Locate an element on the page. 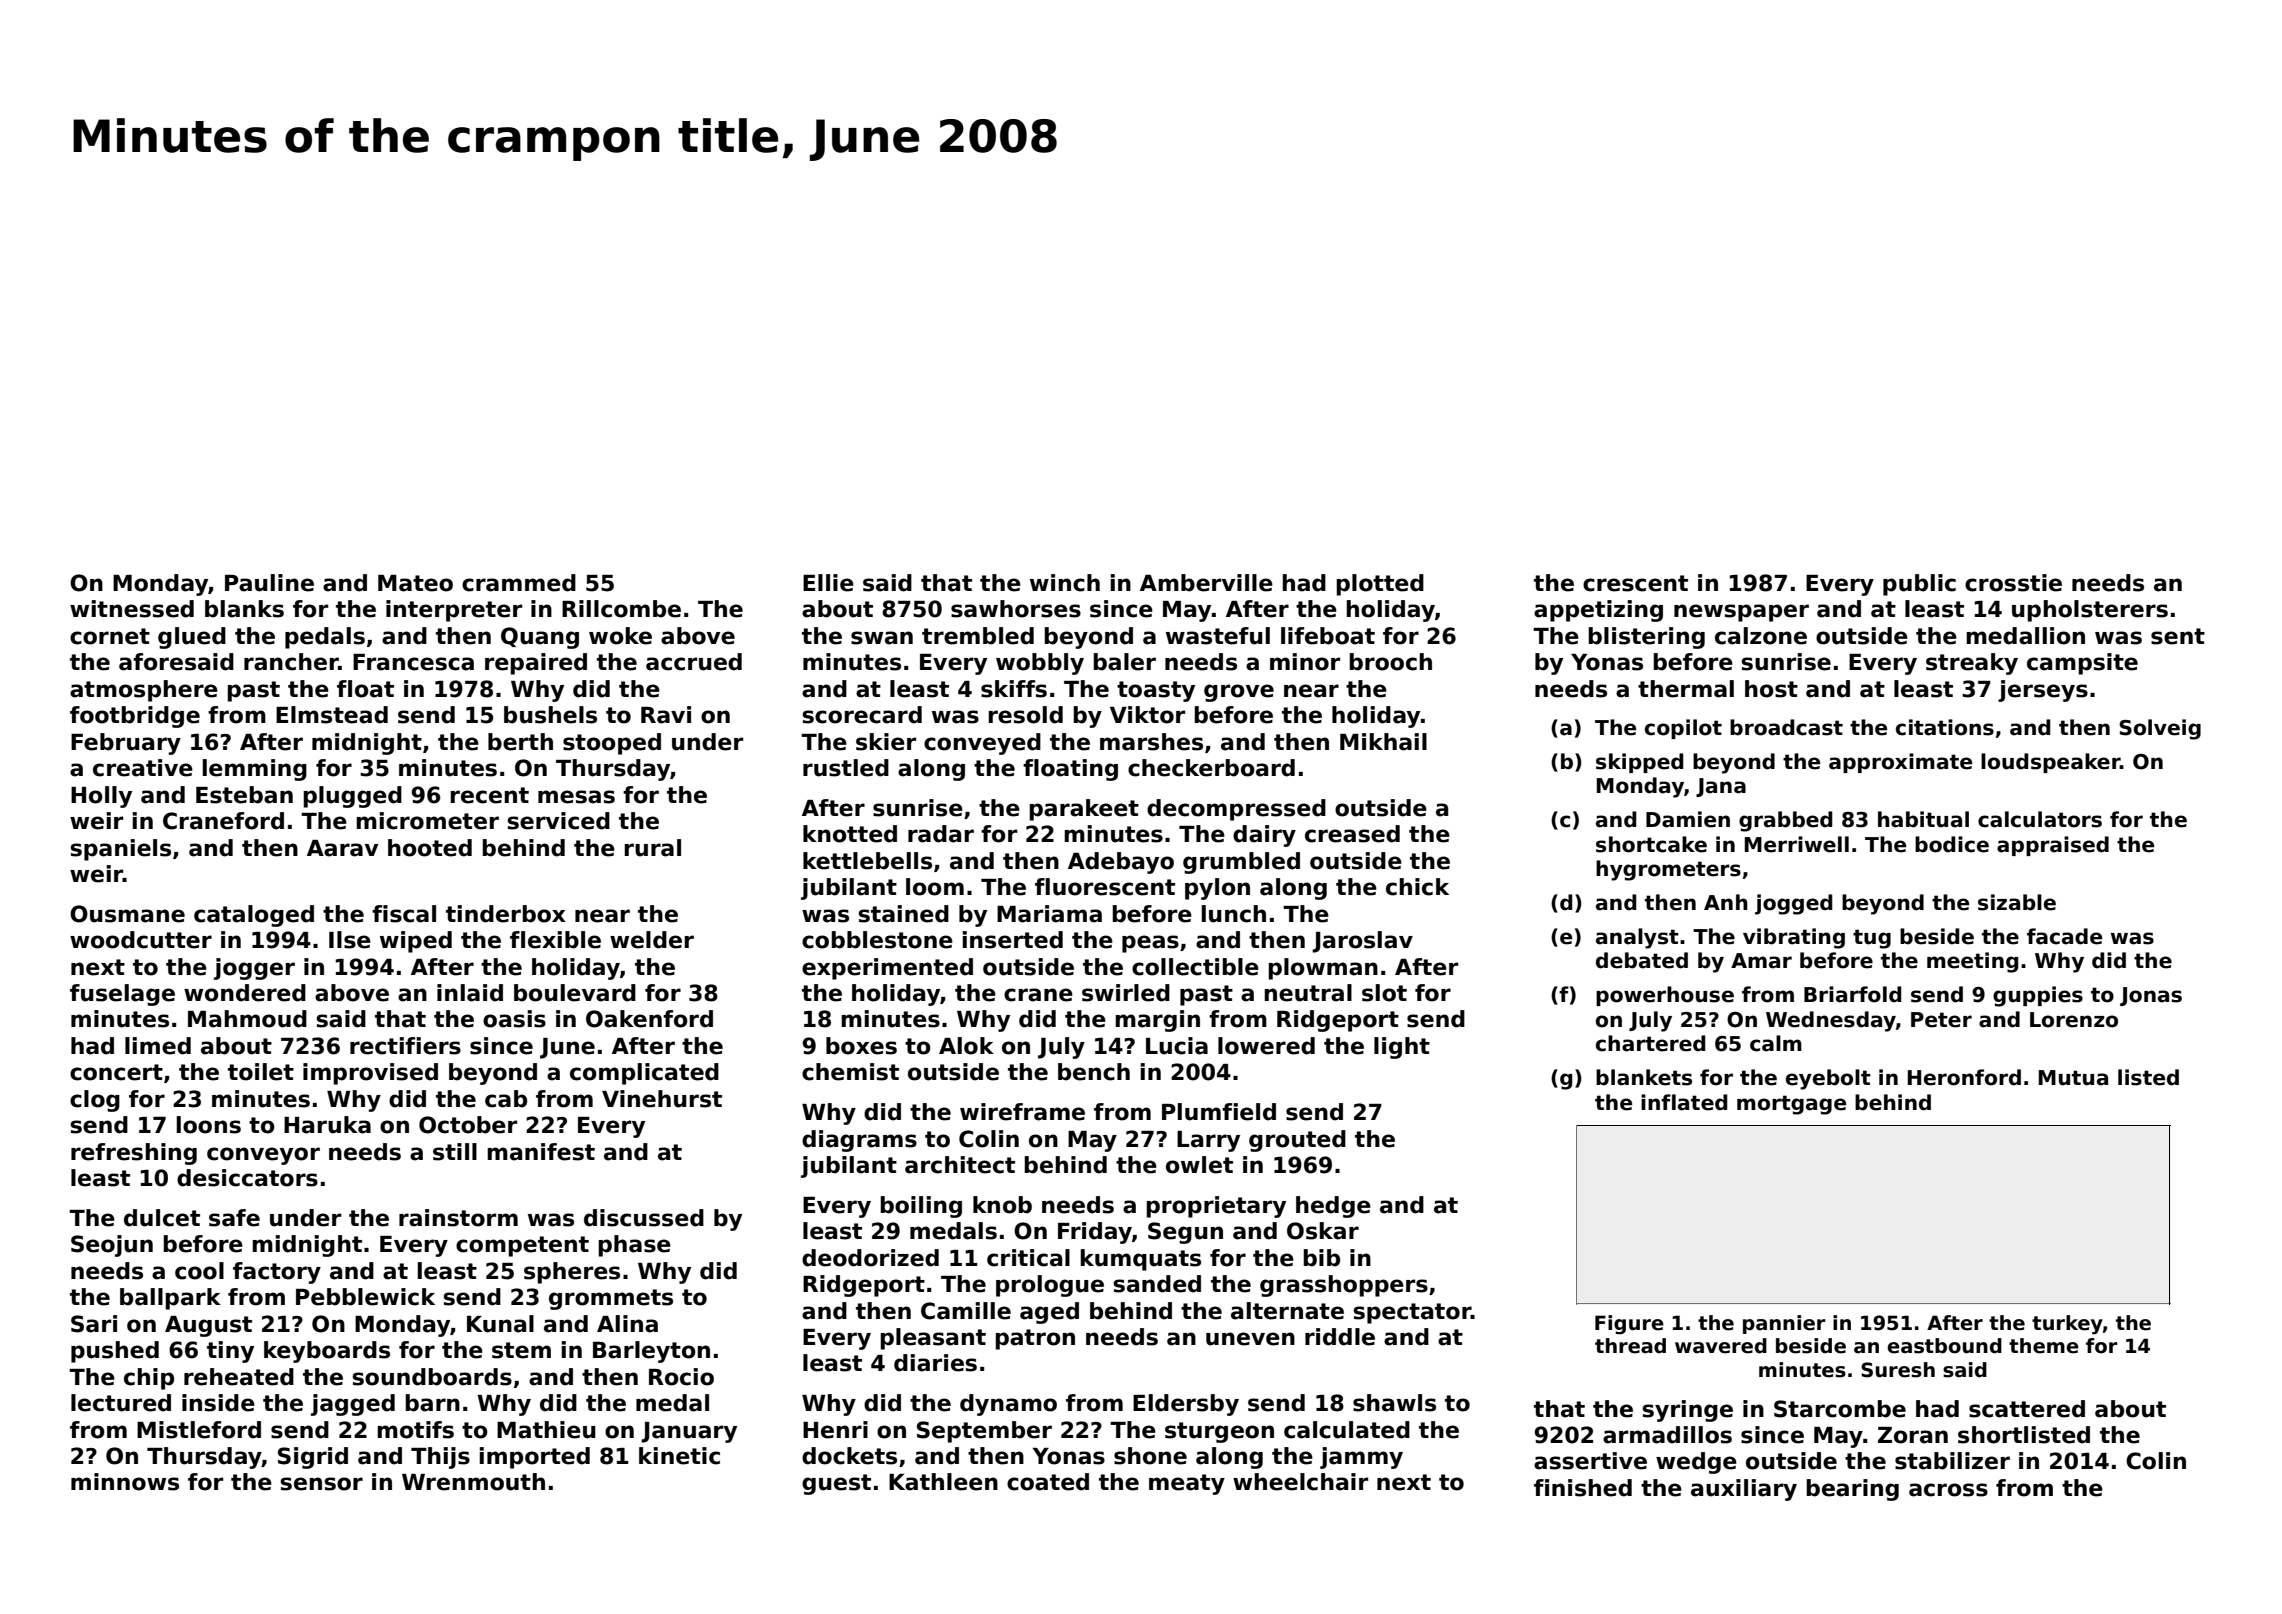 This image has height=1614, width=2282. sawhorses is located at coordinates (1016, 609).
